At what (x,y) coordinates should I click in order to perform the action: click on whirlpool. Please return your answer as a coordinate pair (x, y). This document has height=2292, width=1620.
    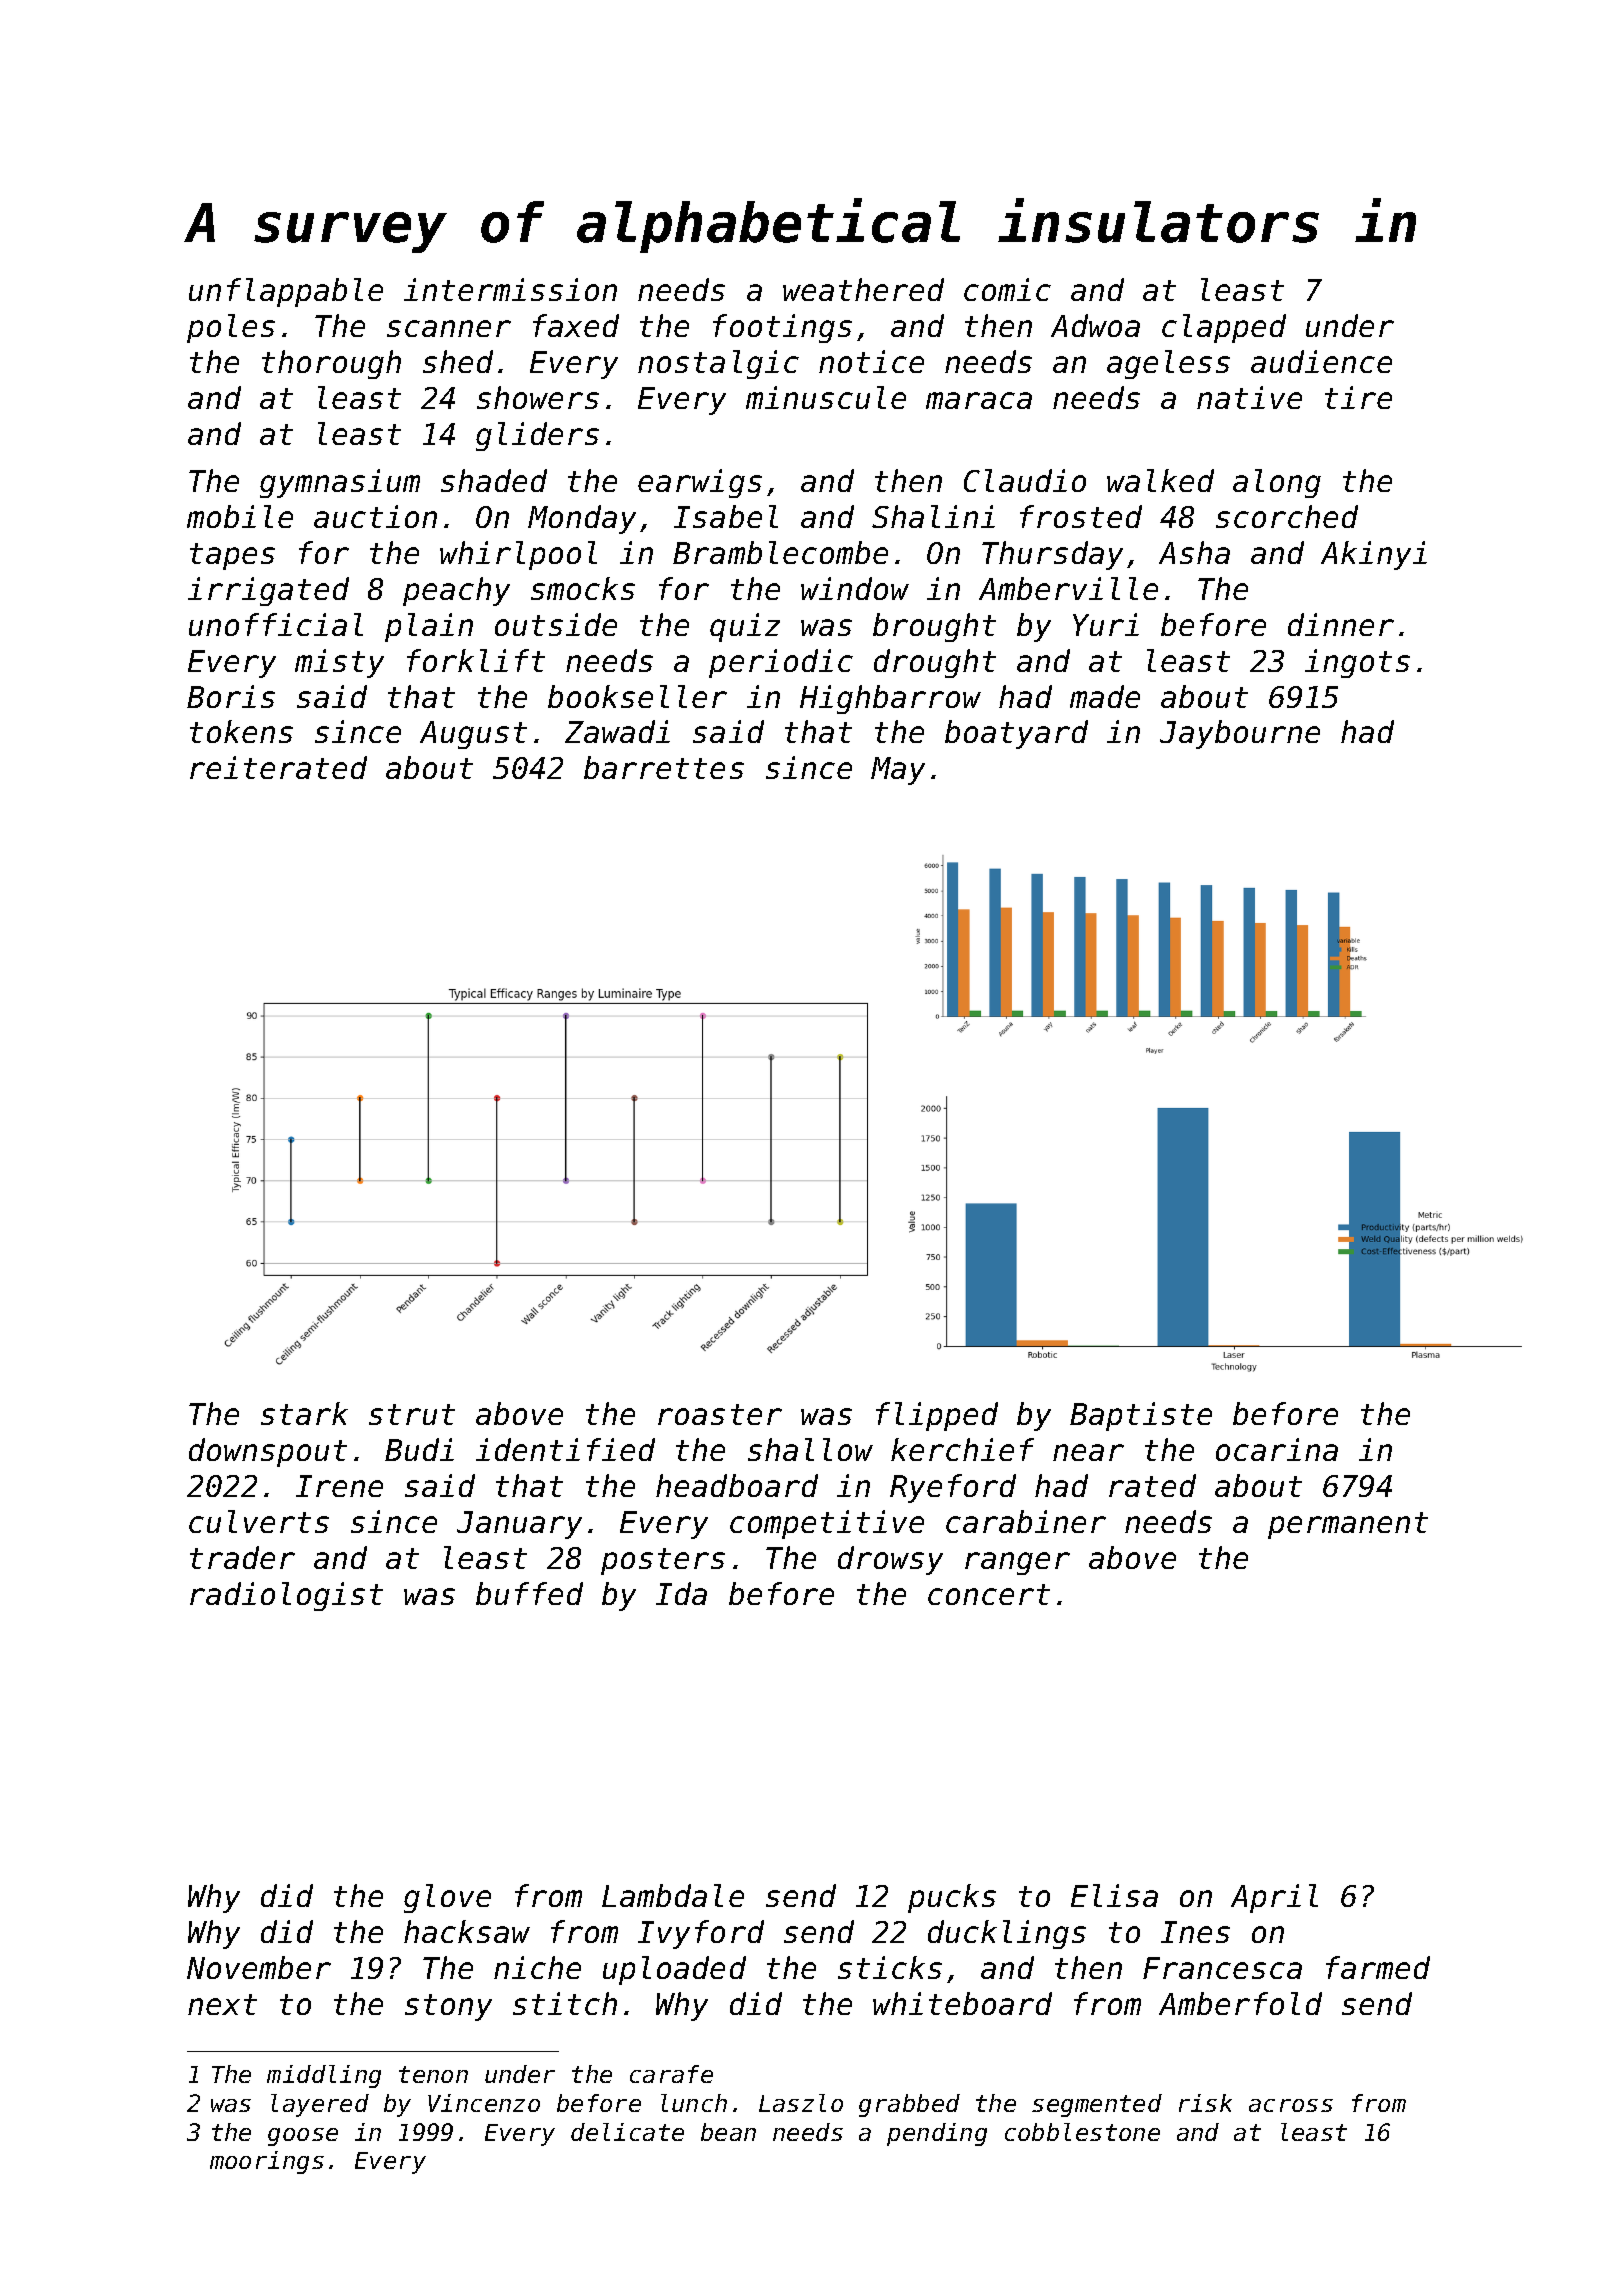
    Looking at the image, I should click on (518, 555).
